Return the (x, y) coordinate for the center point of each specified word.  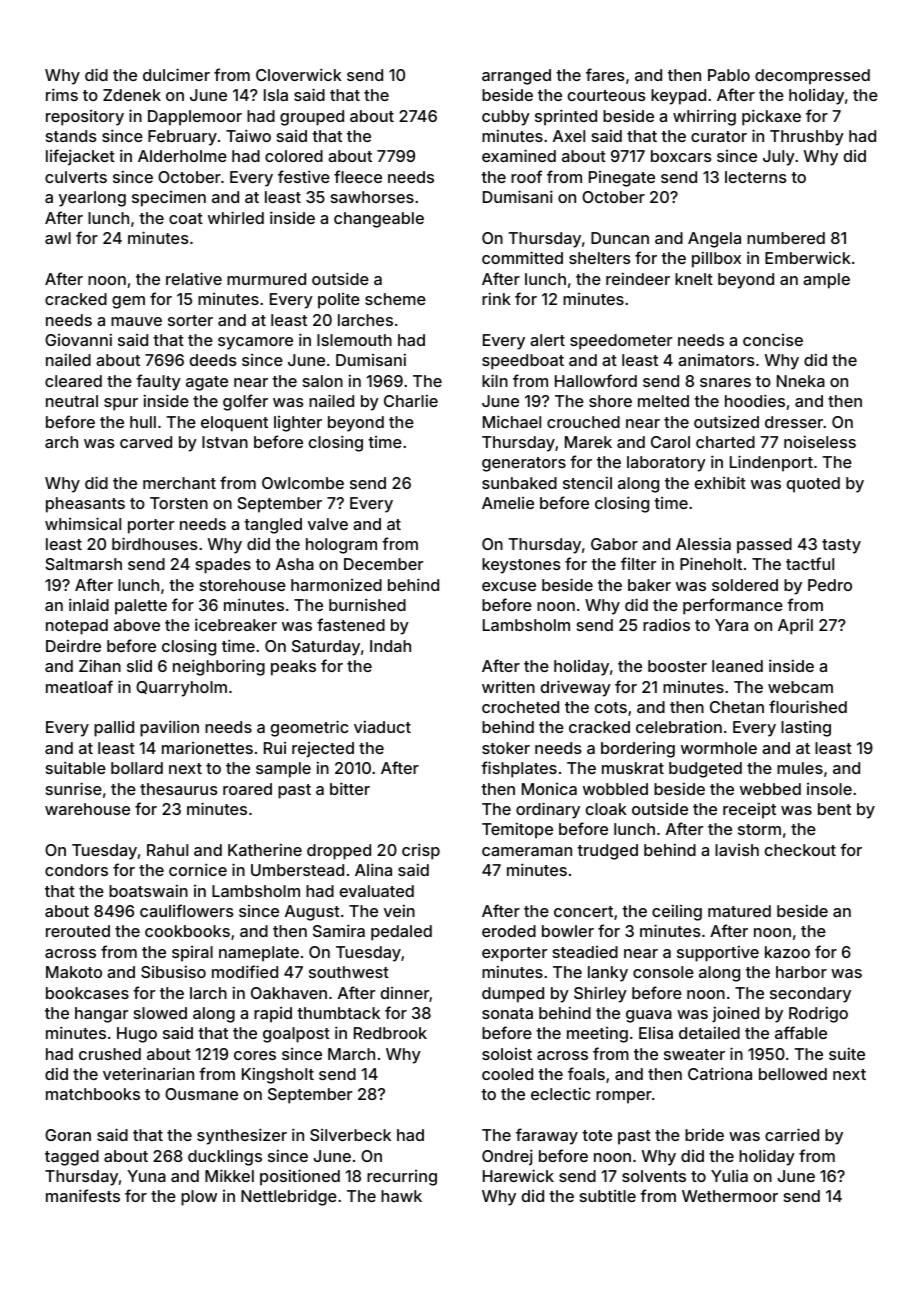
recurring (402, 1178)
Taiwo (248, 135)
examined (519, 155)
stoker (506, 748)
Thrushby (807, 138)
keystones (521, 566)
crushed (110, 1054)
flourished (808, 706)
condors (76, 870)
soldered (745, 585)
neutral (72, 401)
